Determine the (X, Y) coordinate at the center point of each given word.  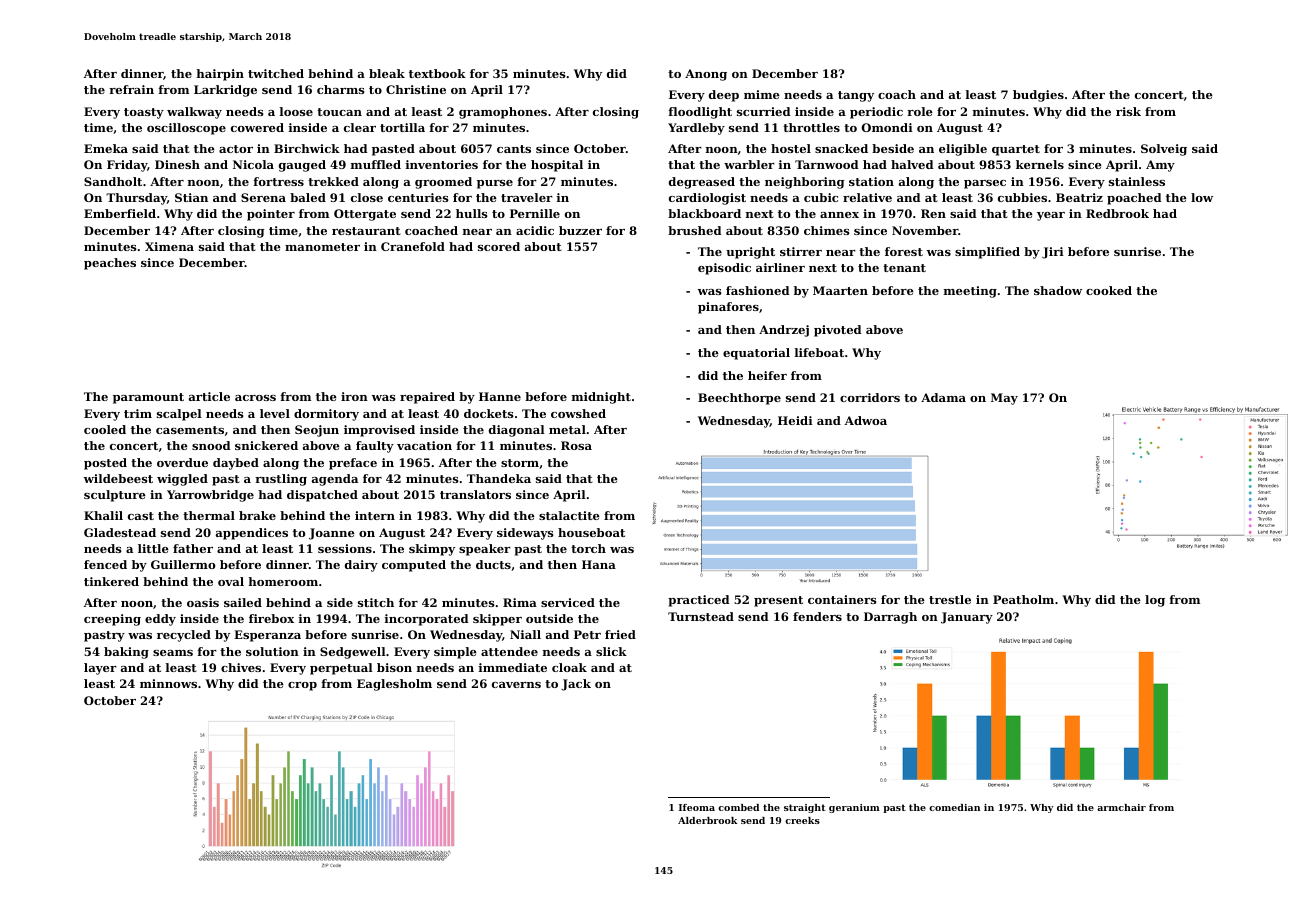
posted (105, 464)
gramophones (503, 113)
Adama (943, 397)
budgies (1038, 96)
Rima (520, 602)
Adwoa (866, 420)
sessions (345, 548)
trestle (950, 599)
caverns (516, 685)
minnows (168, 683)
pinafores (728, 308)
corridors (870, 397)
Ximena (169, 246)
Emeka (106, 148)
